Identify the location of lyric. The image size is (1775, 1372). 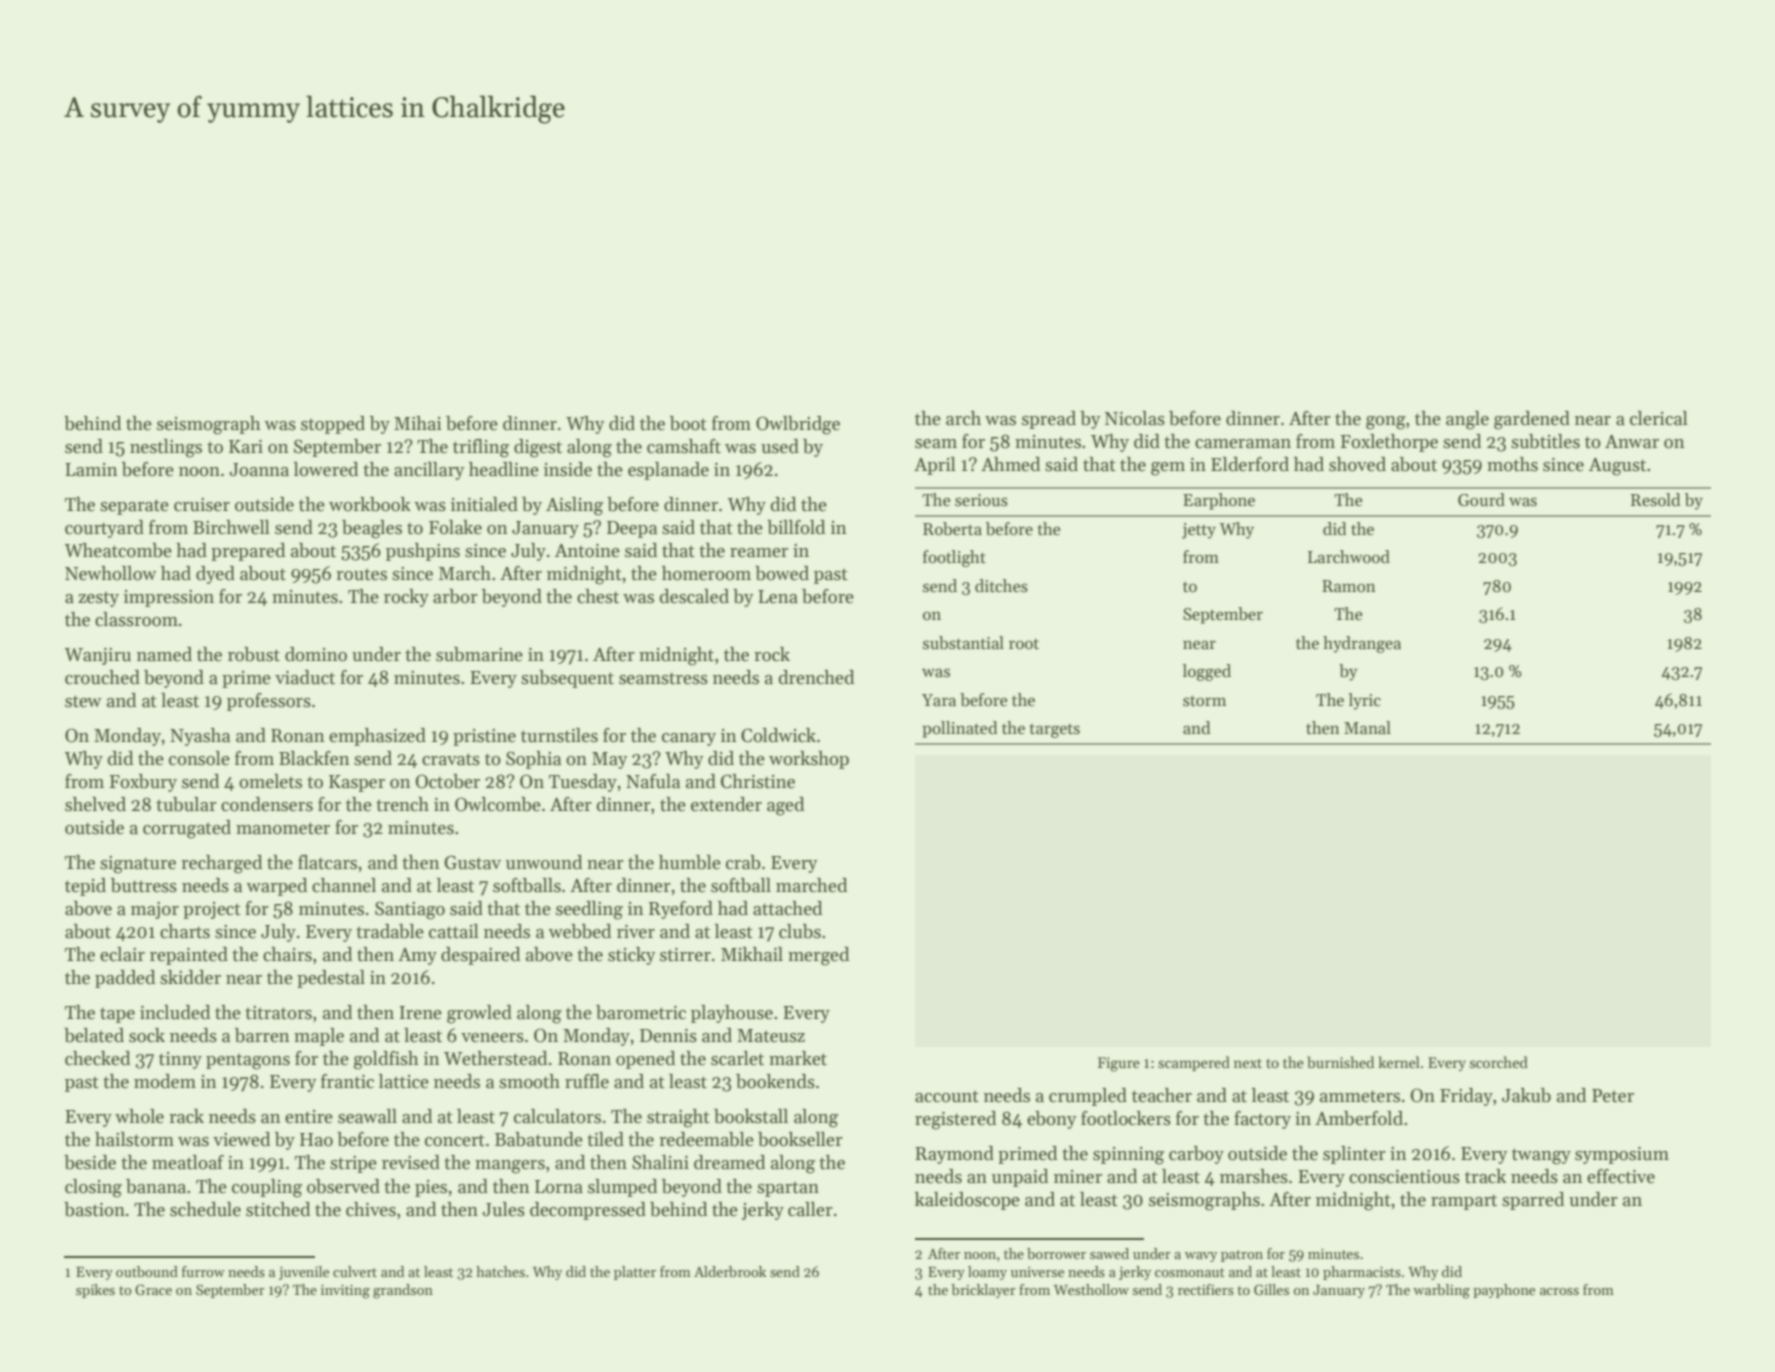
(1365, 701).
